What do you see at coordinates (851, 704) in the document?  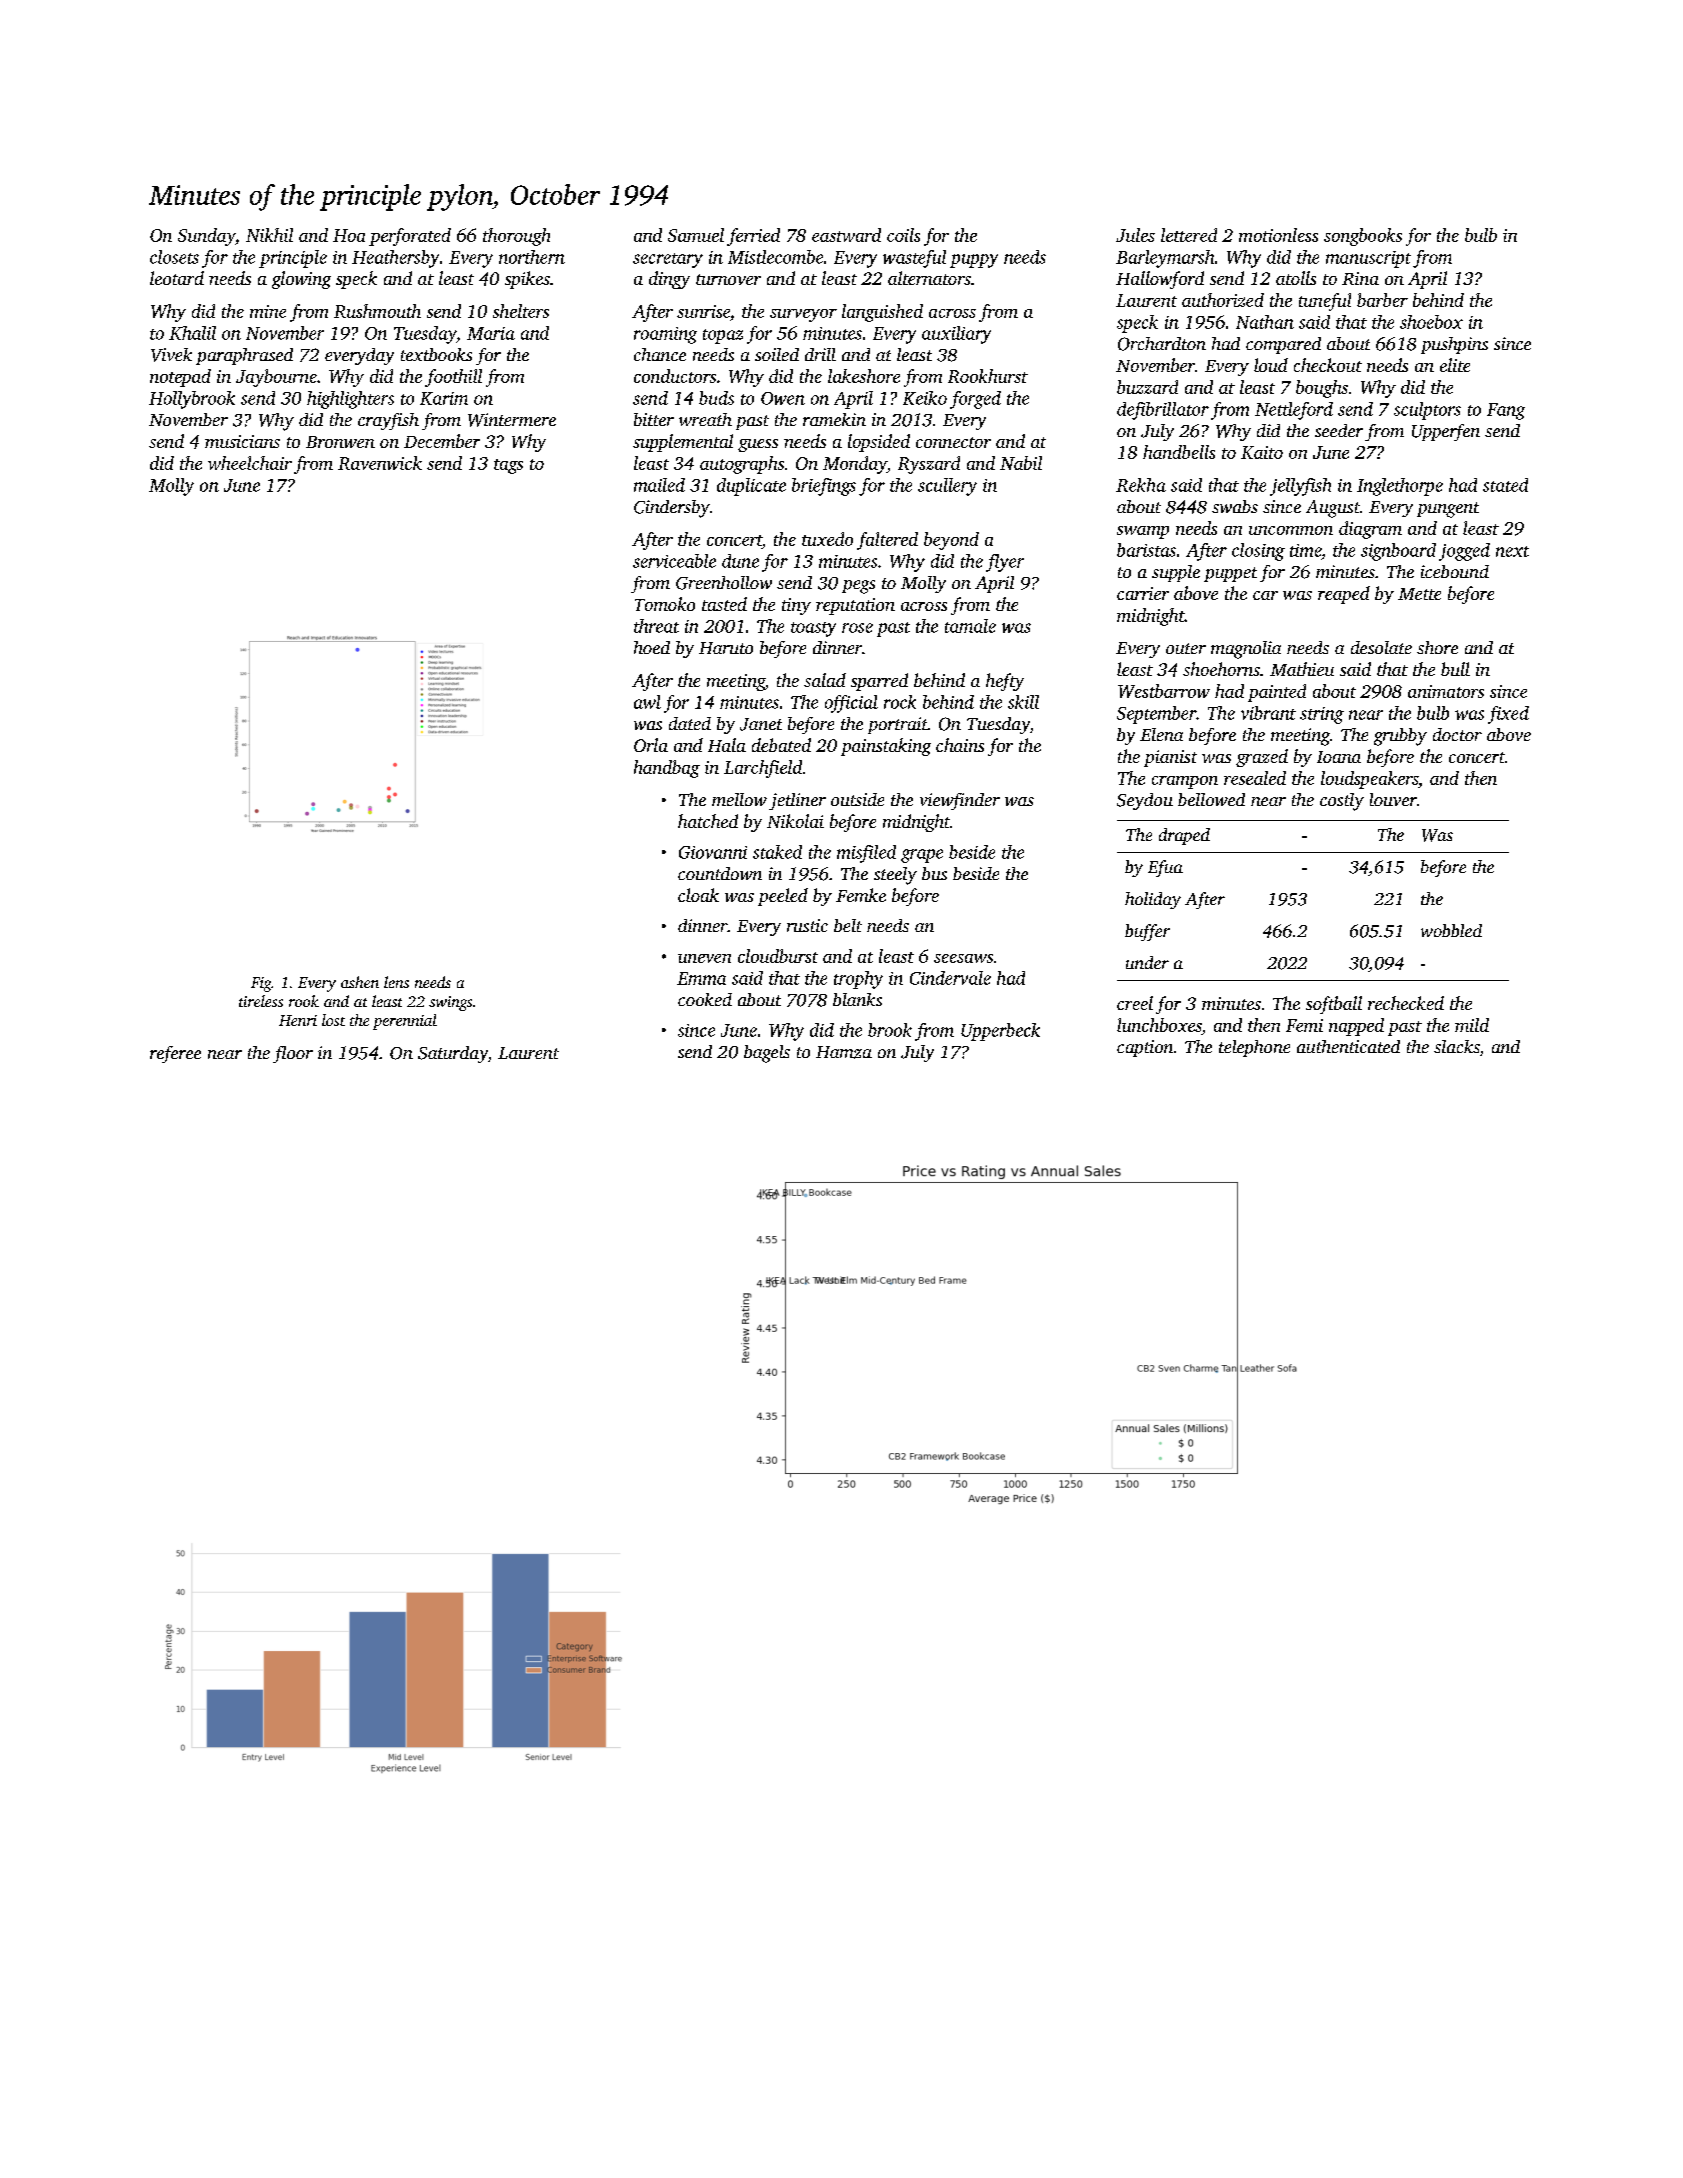 I see `official` at bounding box center [851, 704].
